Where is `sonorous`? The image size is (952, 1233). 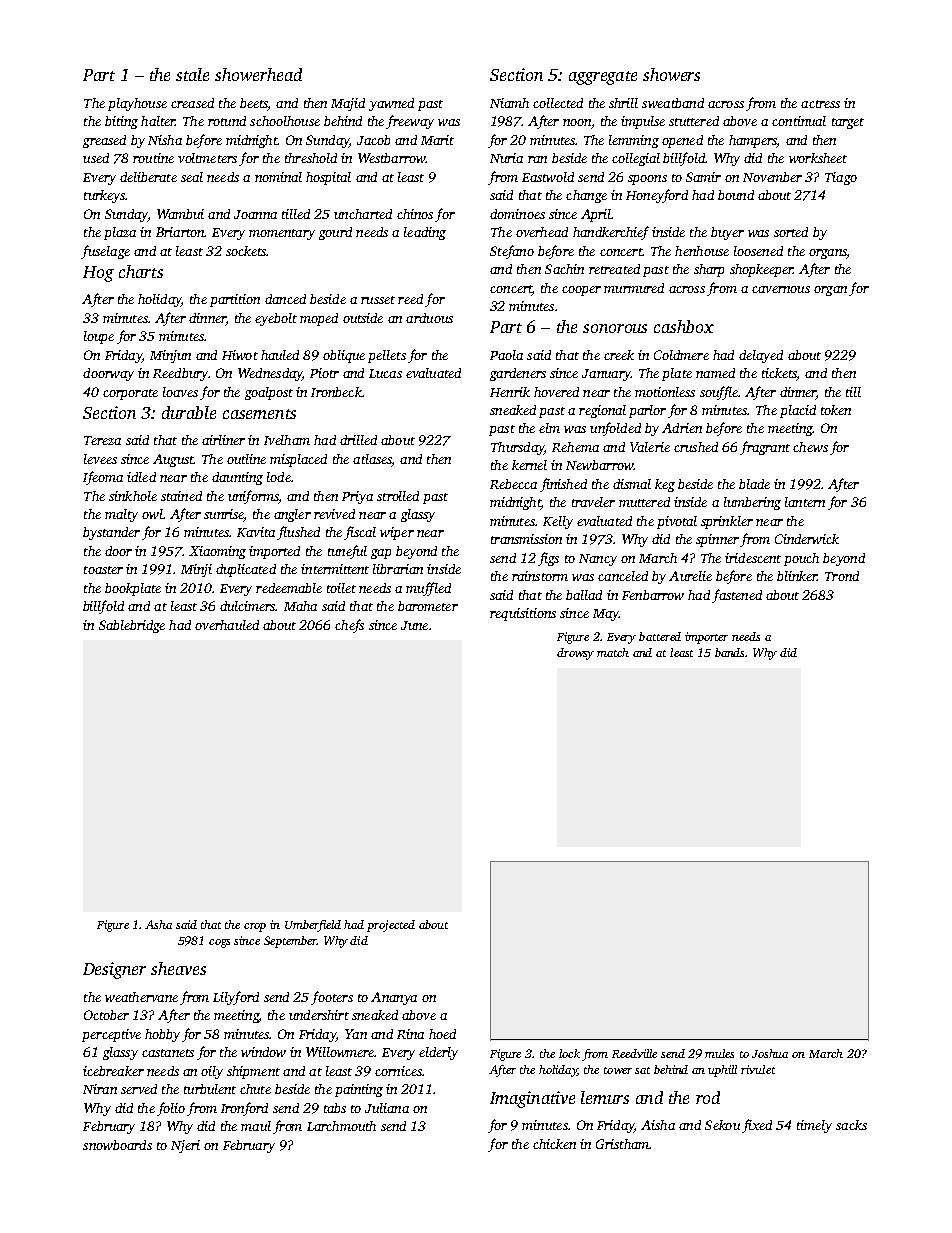
sonorous is located at coordinates (615, 328).
